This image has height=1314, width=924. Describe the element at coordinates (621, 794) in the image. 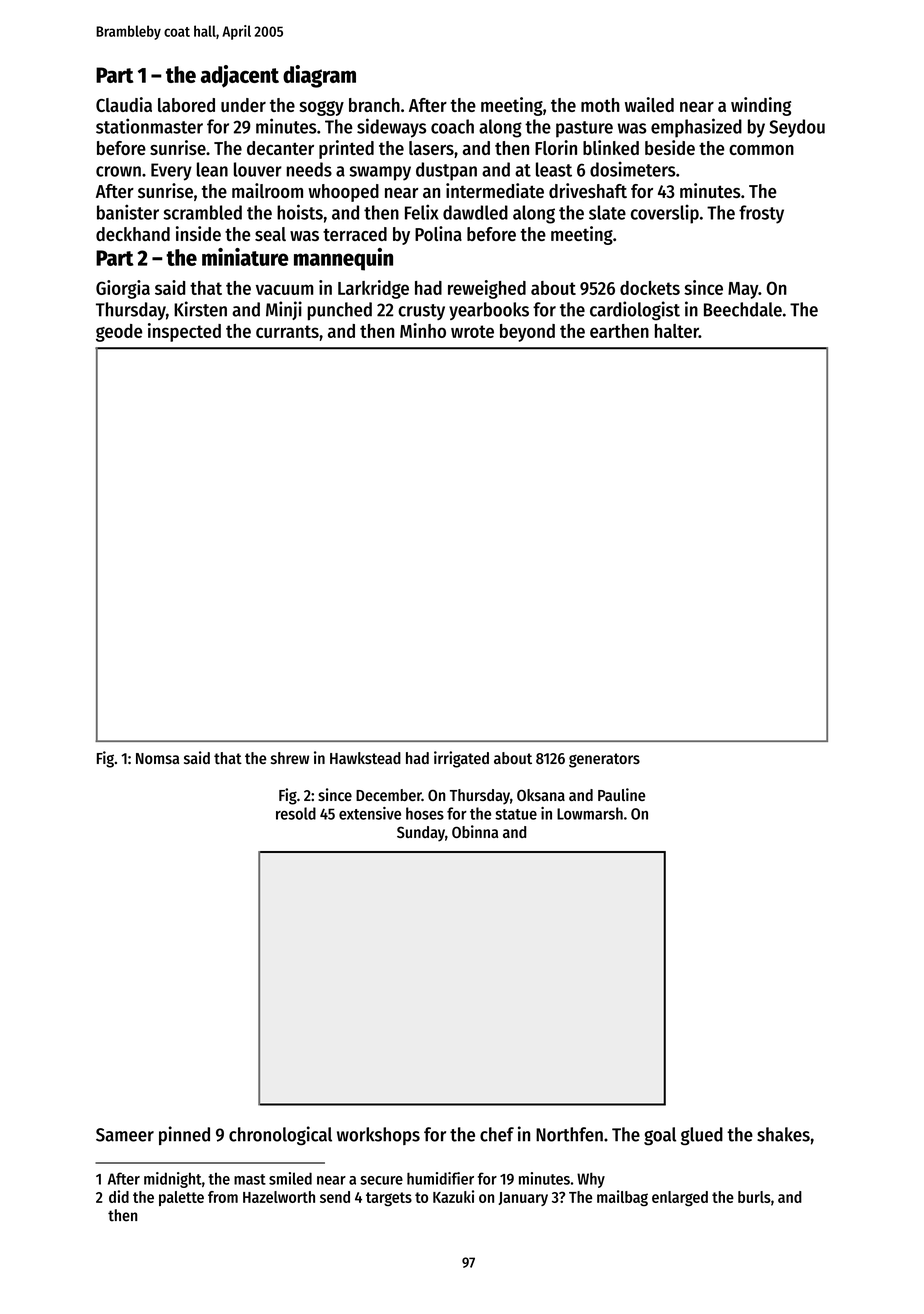

I see `Pauline` at that location.
